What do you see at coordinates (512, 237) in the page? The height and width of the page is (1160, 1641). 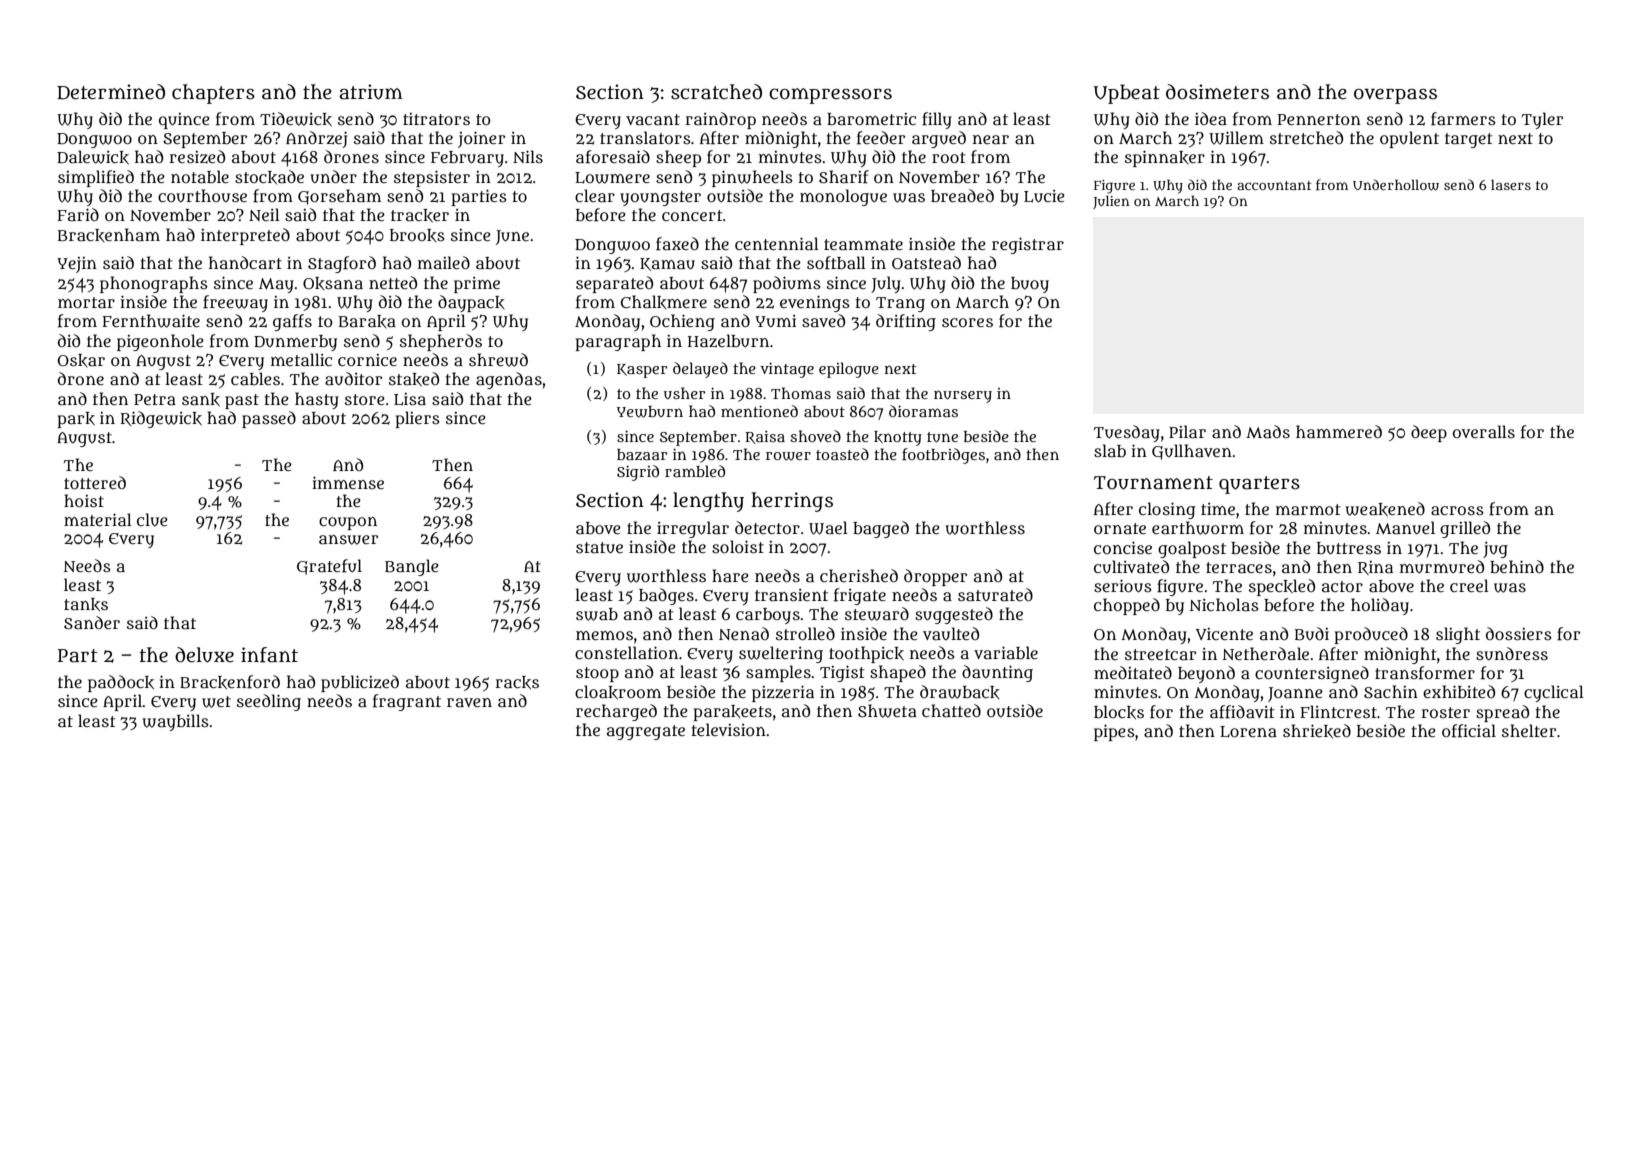 I see `June` at bounding box center [512, 237].
